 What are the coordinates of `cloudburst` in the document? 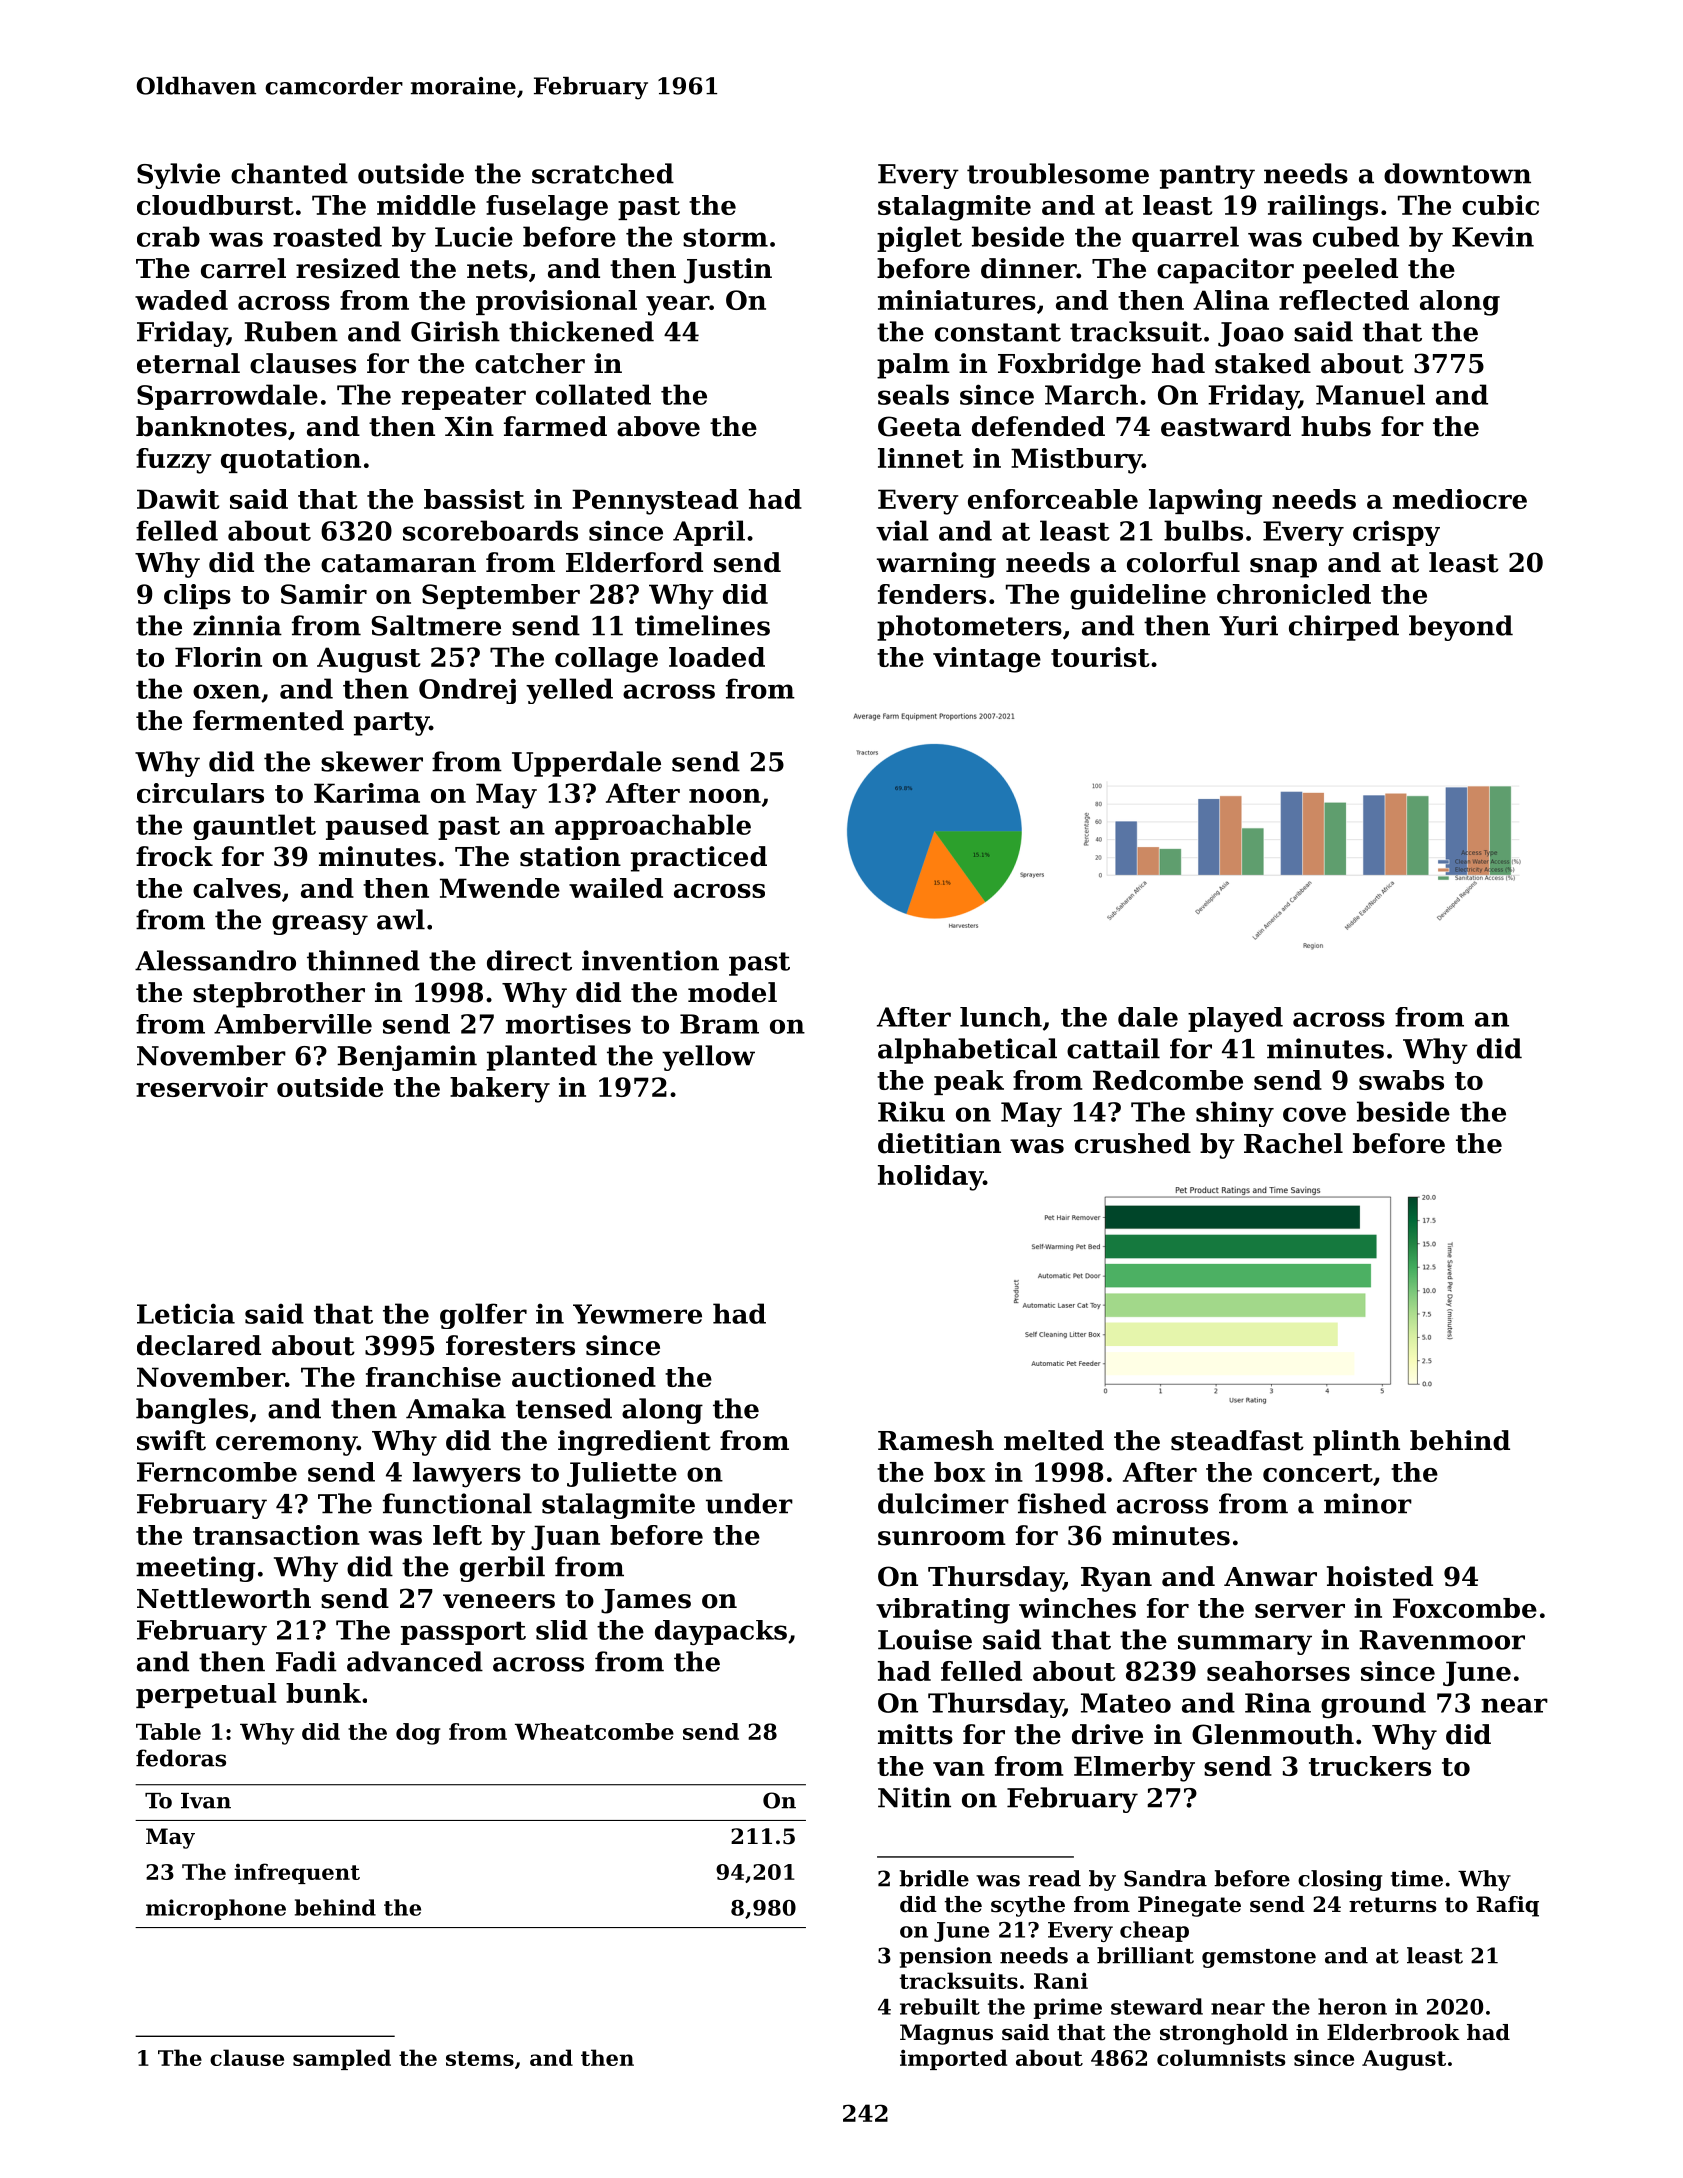 It's located at (215, 205).
